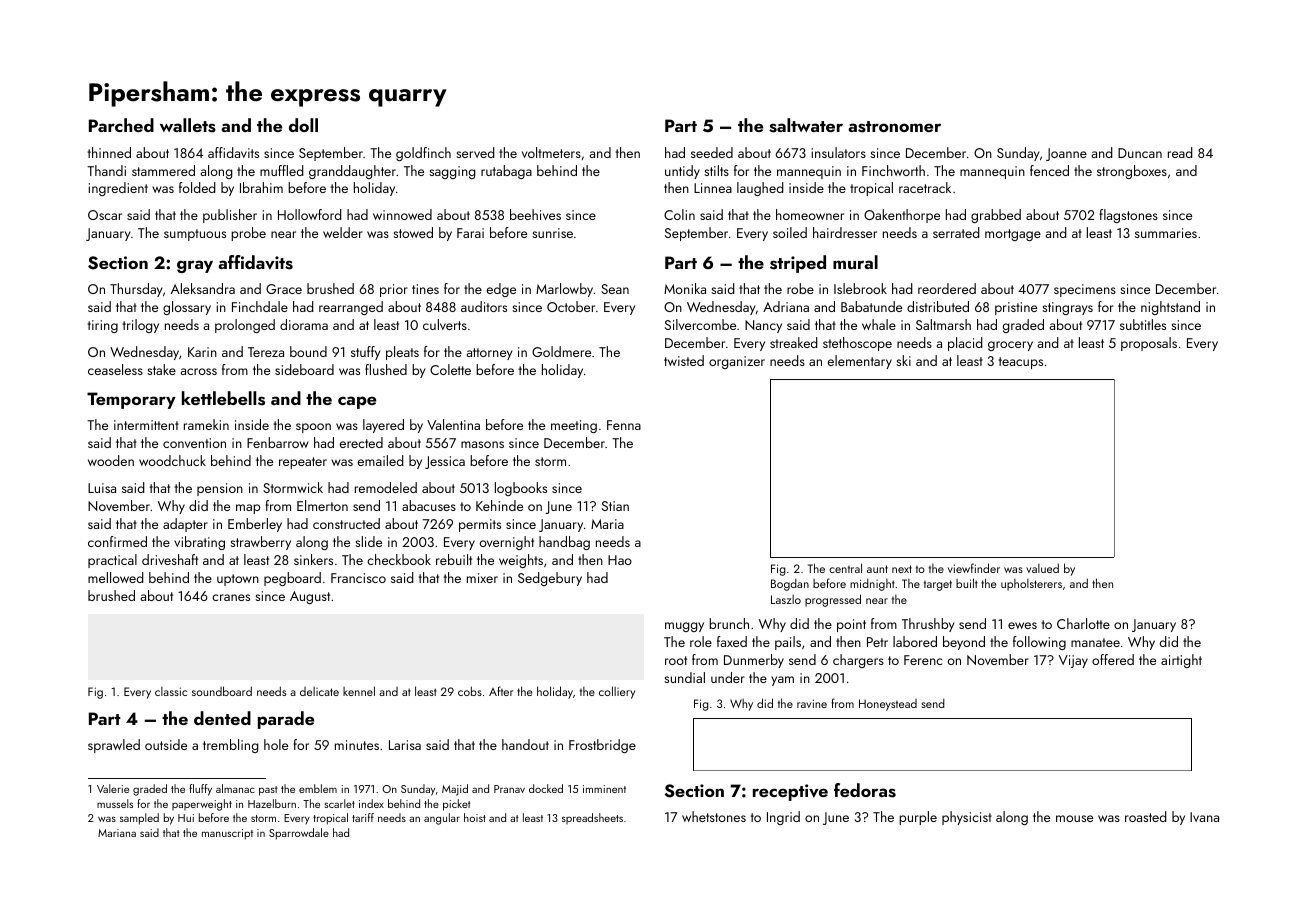  Describe the element at coordinates (188, 125) in the screenshot. I see `wallets` at that location.
